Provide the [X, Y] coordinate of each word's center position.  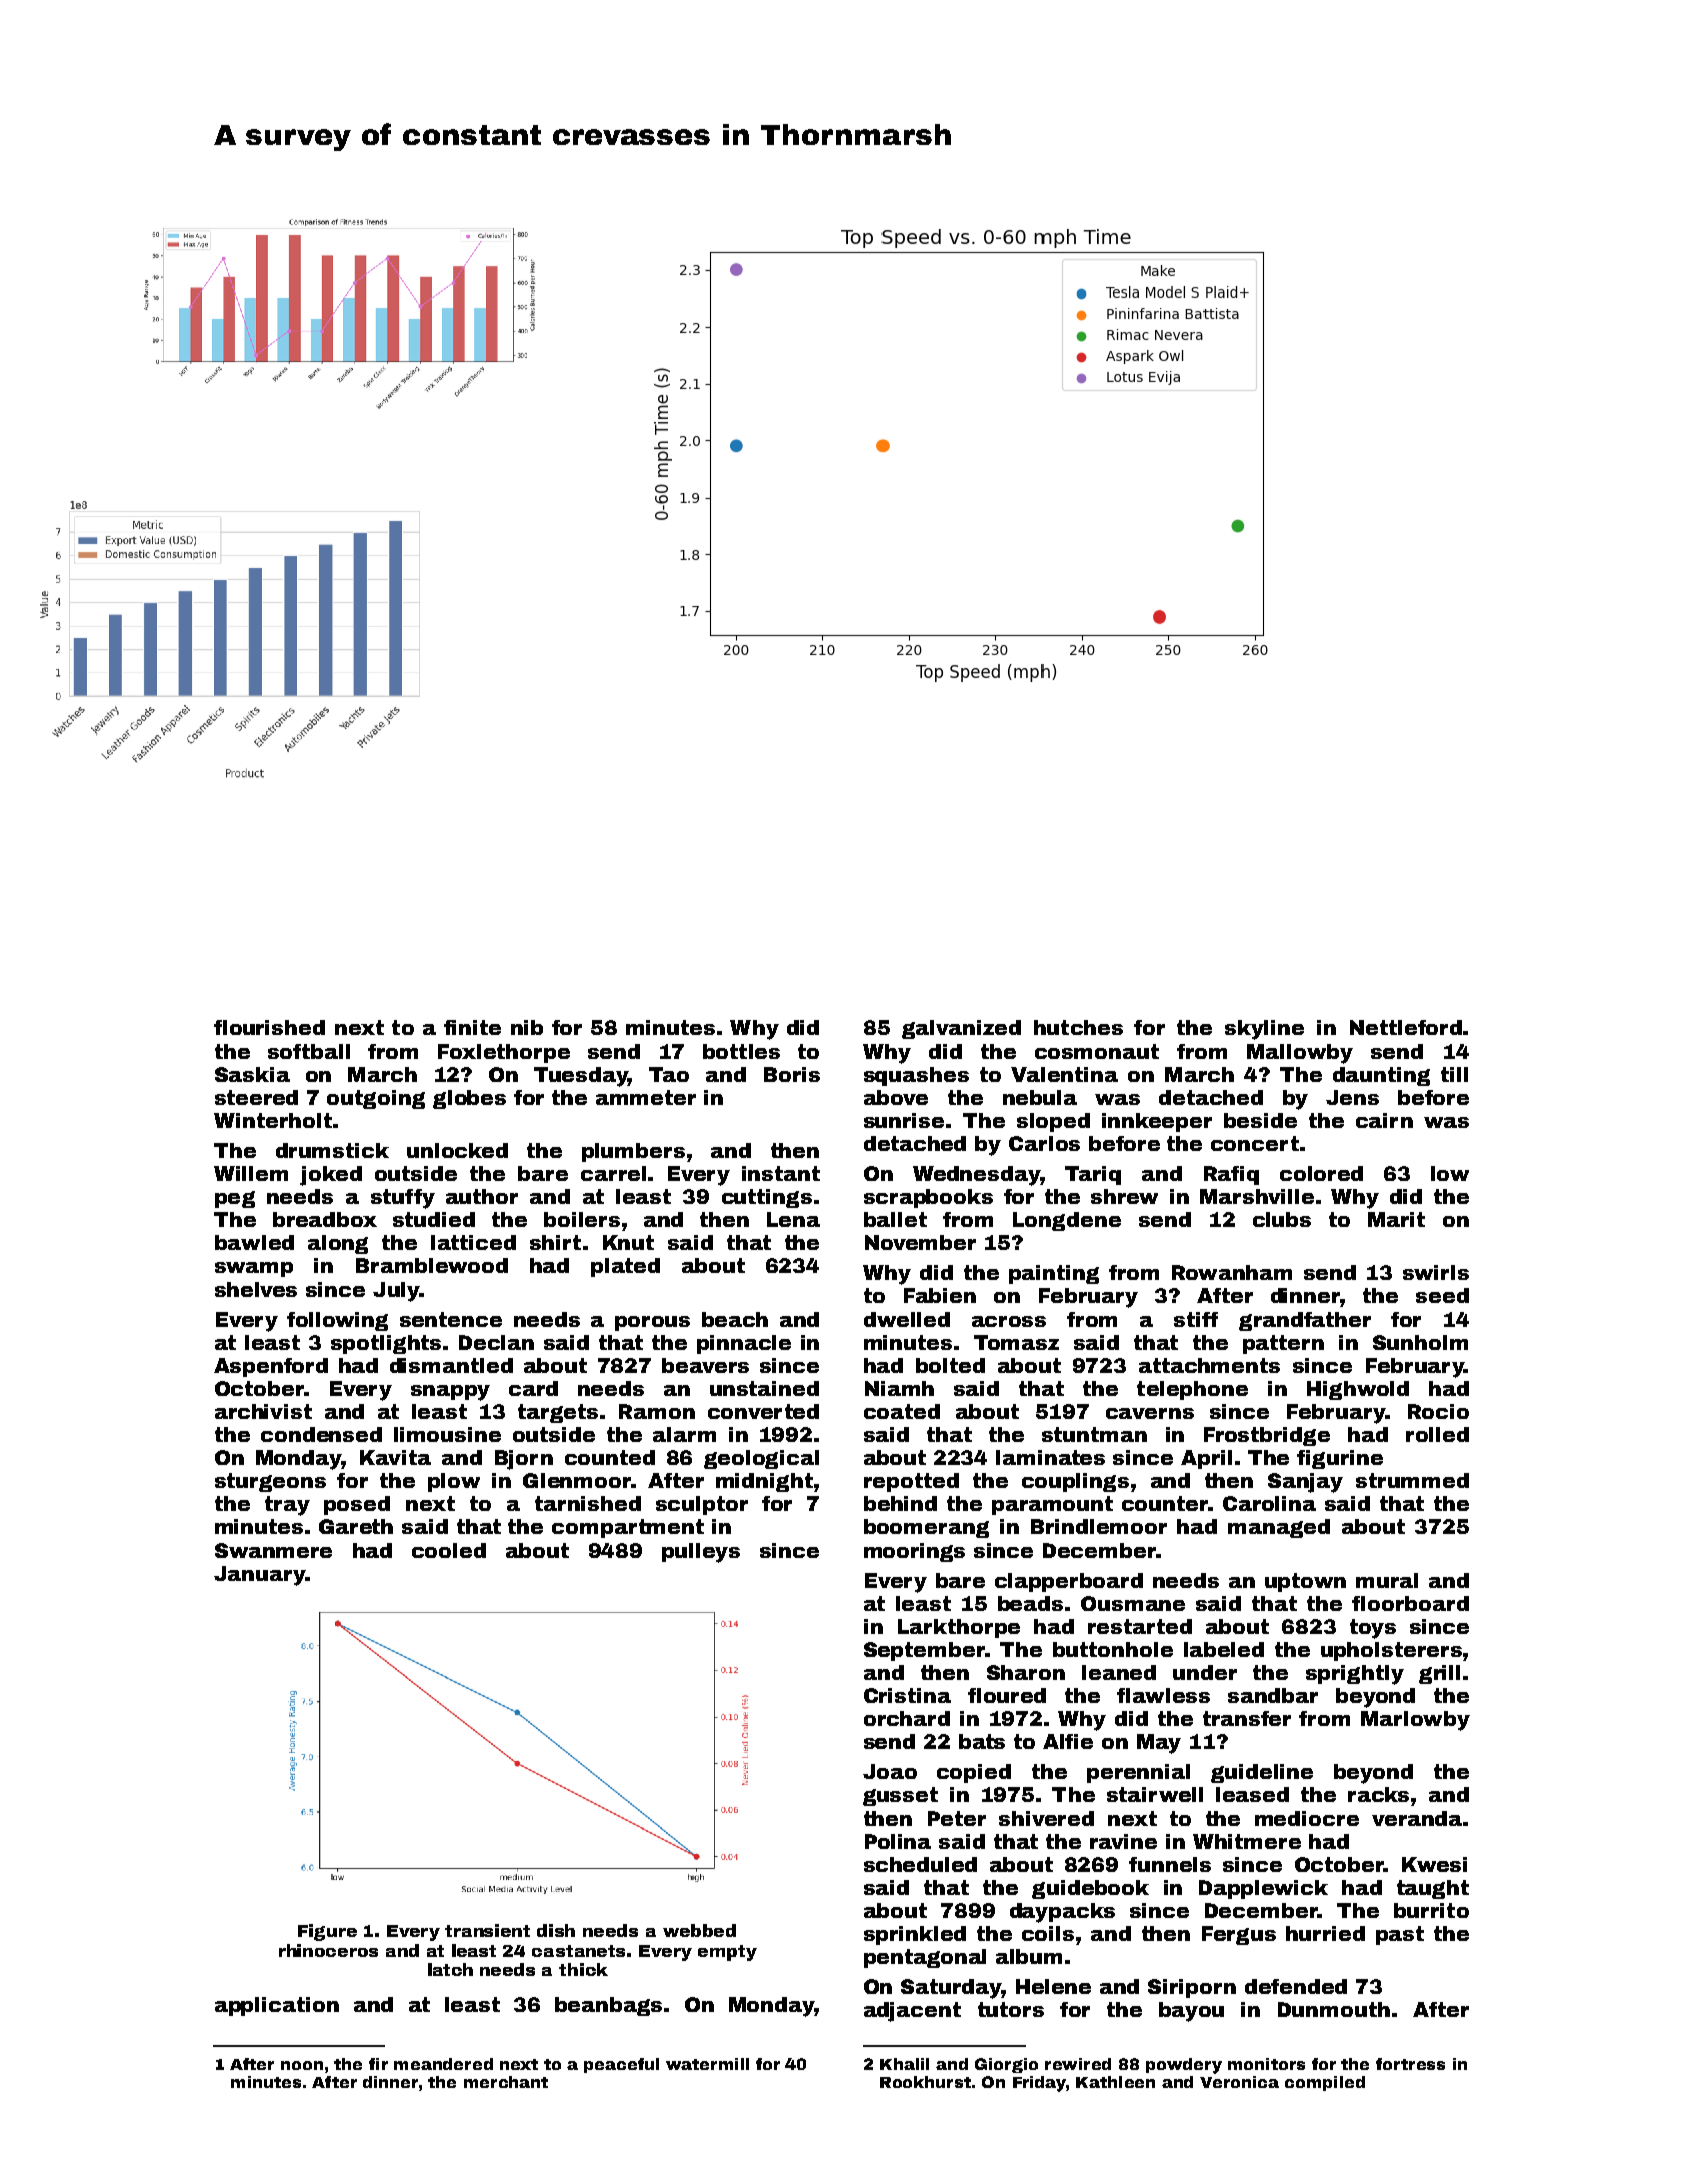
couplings [1075, 1482]
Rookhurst [925, 2082]
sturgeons [270, 1482]
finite [472, 1027]
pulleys [701, 1553]
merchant [506, 2082]
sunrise [904, 1120]
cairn [1384, 1120]
